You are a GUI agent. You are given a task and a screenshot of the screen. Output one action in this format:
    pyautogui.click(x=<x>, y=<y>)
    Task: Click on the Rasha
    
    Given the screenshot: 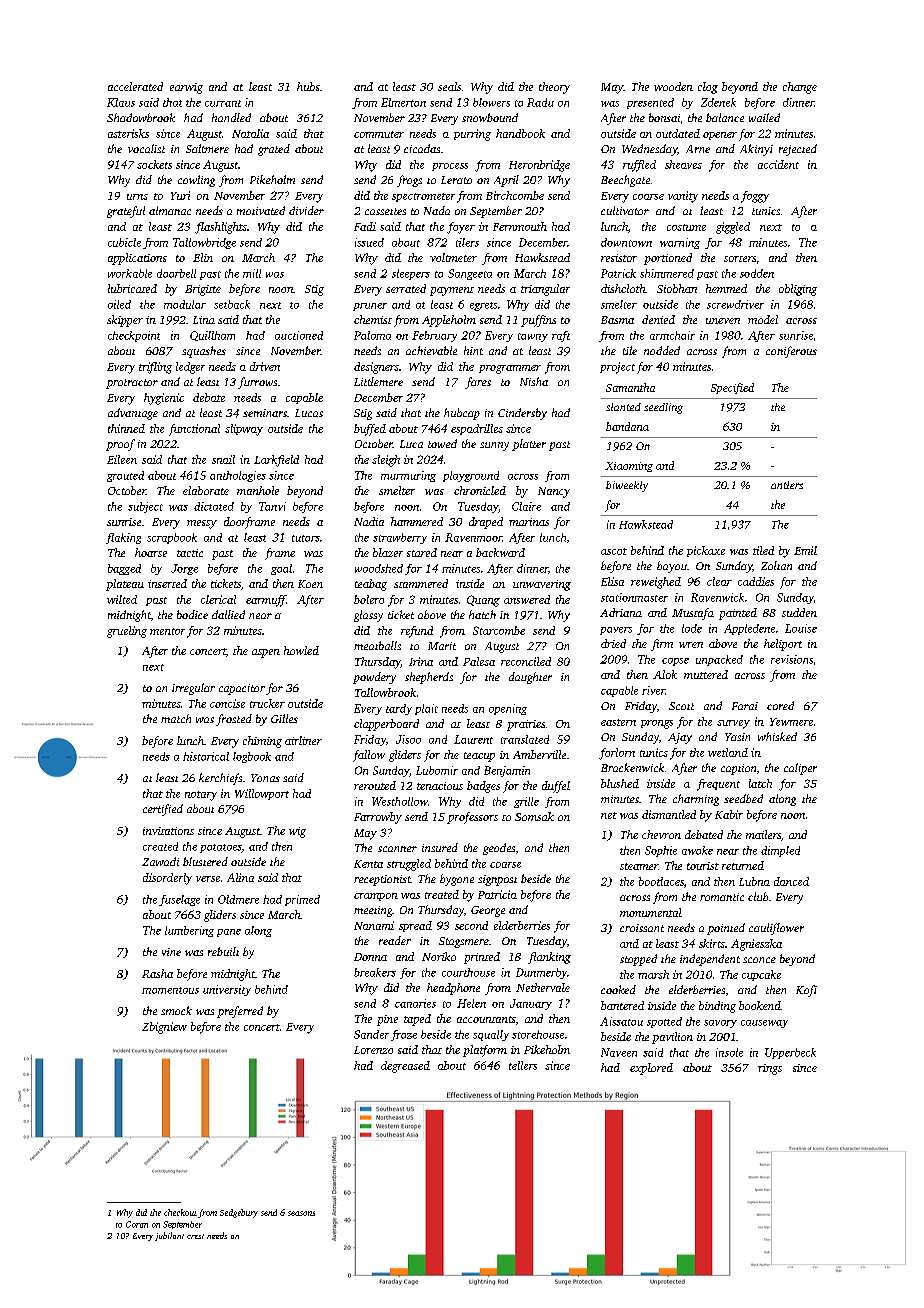 What is the action you would take?
    pyautogui.click(x=157, y=973)
